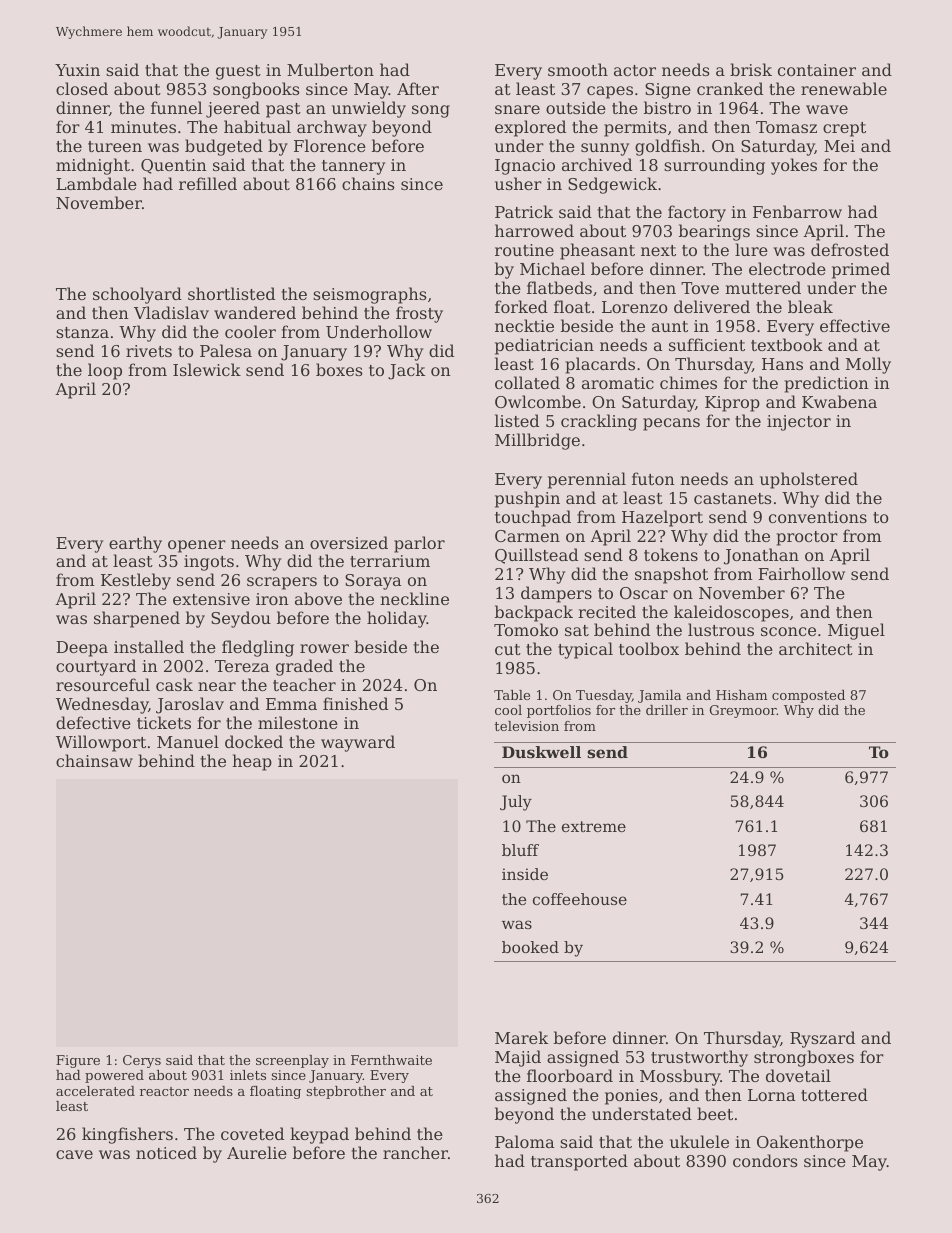 This document has width=952, height=1233. I want to click on Jack, so click(406, 371).
